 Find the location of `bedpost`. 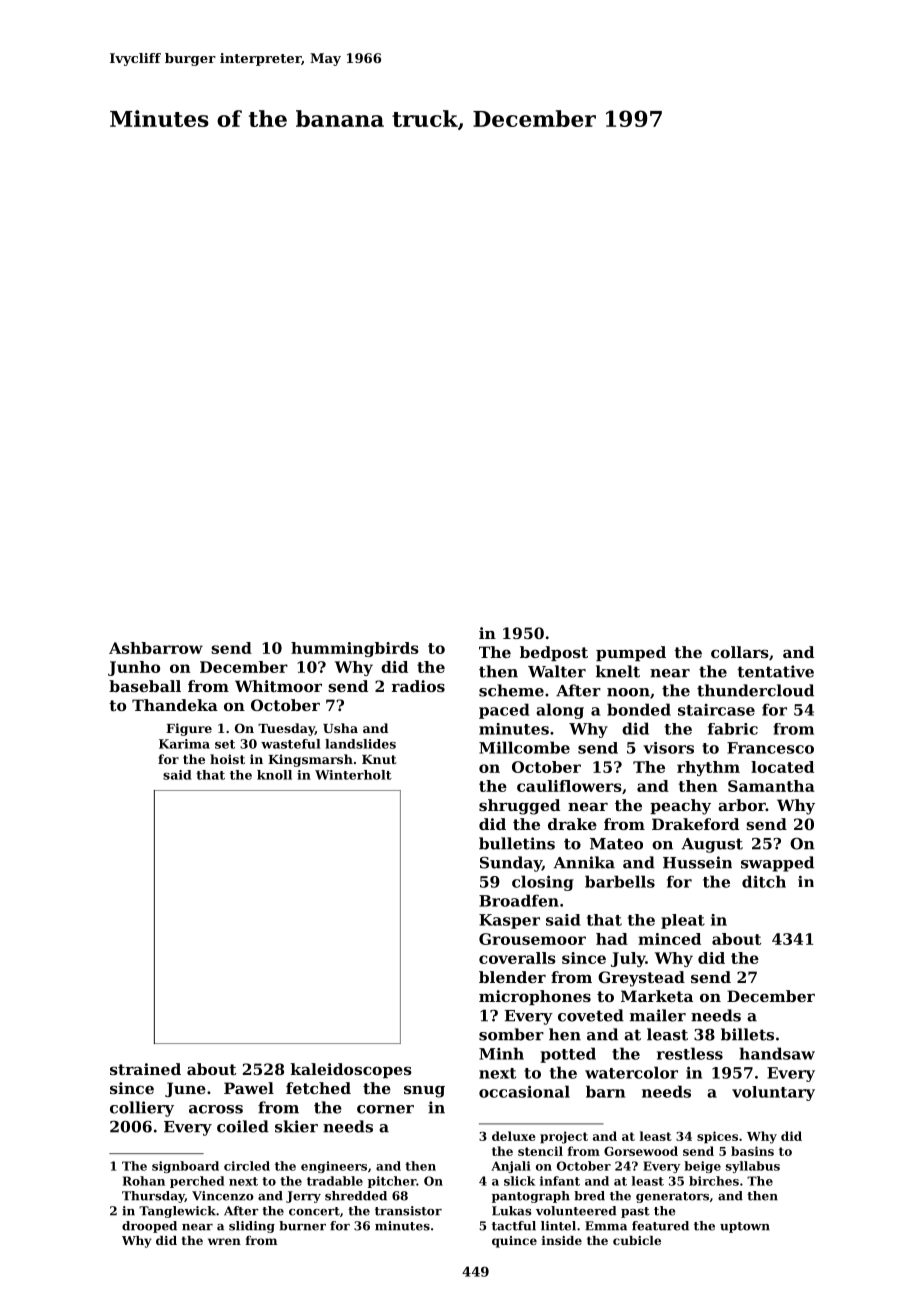

bedpost is located at coordinates (554, 653).
